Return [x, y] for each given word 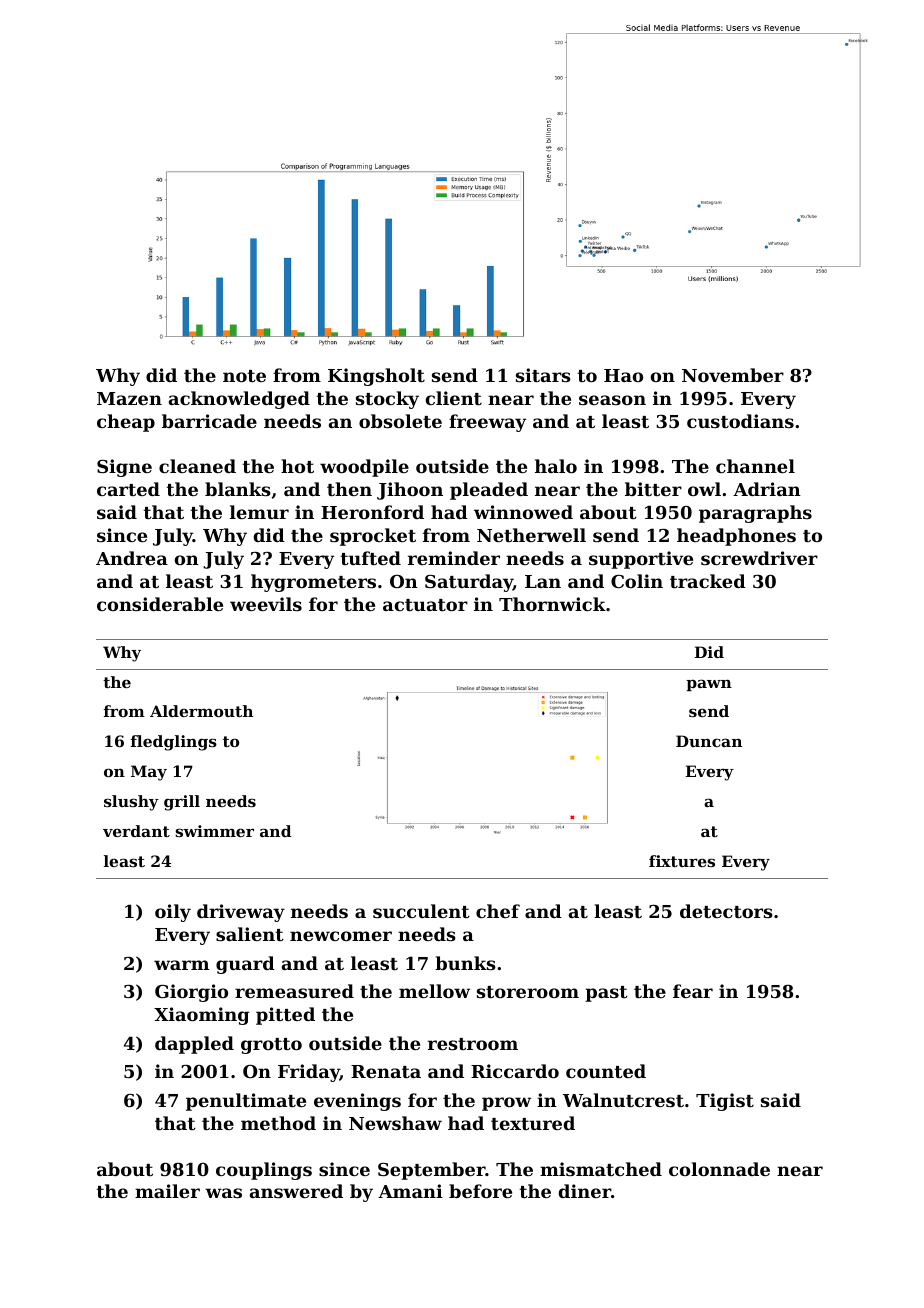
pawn [709, 685]
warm [181, 965]
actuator [425, 605]
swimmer [214, 831]
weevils [266, 604]
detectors [726, 911]
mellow [434, 991]
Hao [623, 375]
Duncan [709, 741]
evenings [357, 1102]
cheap [126, 423]
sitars [543, 375]
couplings [264, 1171]
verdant [136, 831]
